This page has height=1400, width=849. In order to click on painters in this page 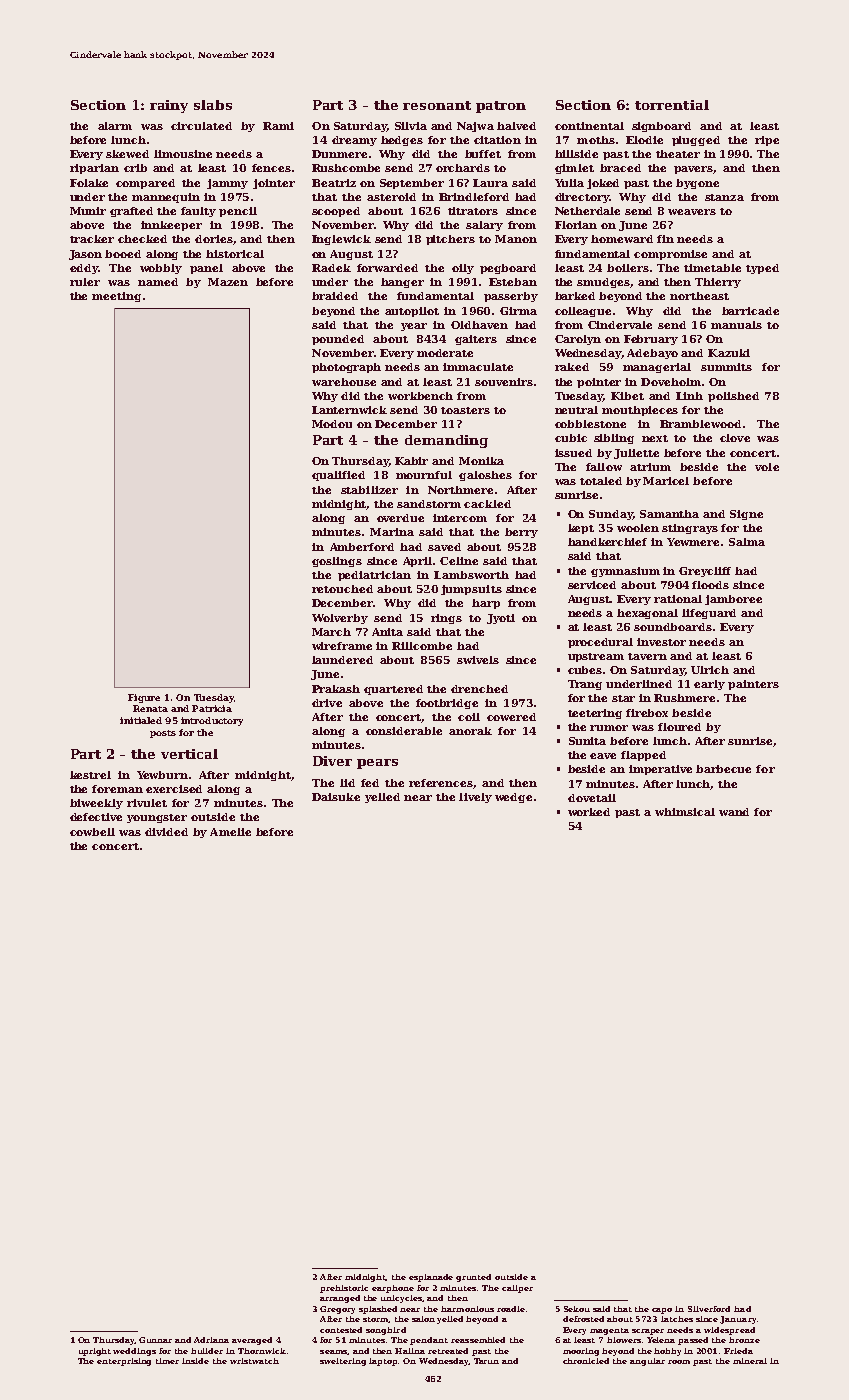, I will do `click(753, 685)`.
